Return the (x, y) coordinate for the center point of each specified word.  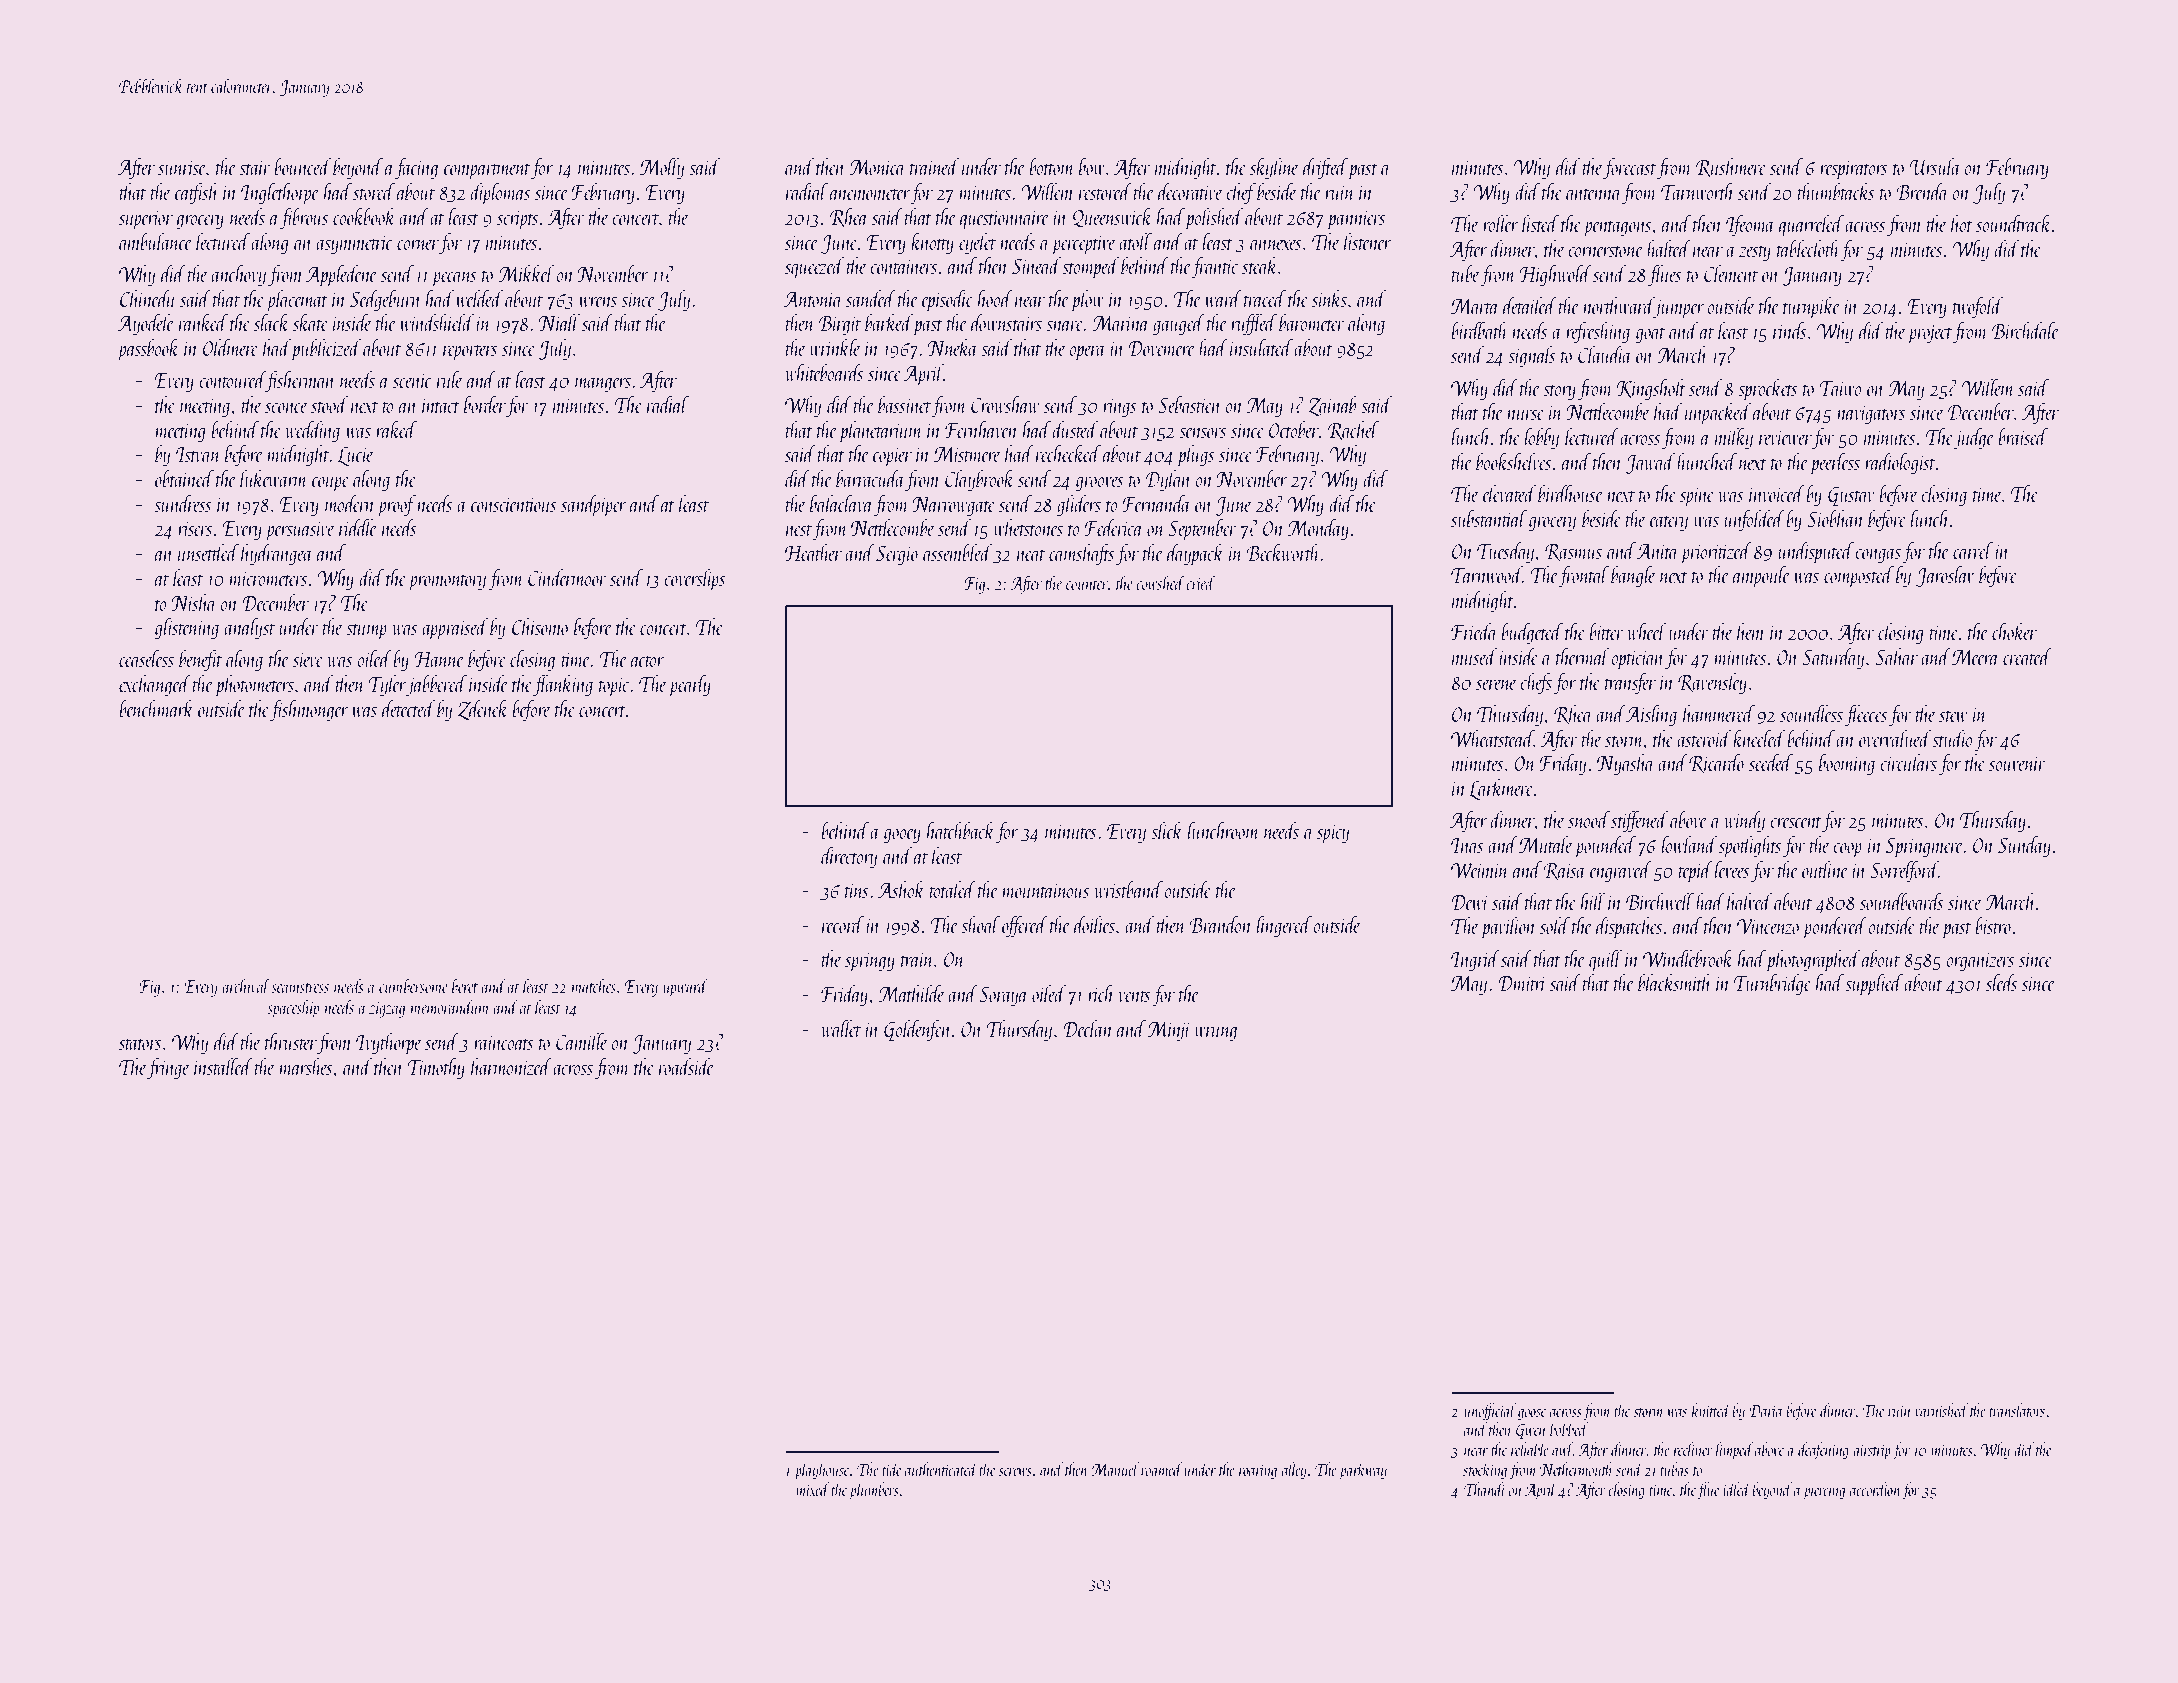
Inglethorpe (280, 194)
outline (1825, 869)
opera (1087, 353)
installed (223, 1066)
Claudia (1605, 354)
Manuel (1115, 1469)
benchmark (156, 708)
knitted (1711, 1410)
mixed (813, 1489)
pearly (690, 686)
